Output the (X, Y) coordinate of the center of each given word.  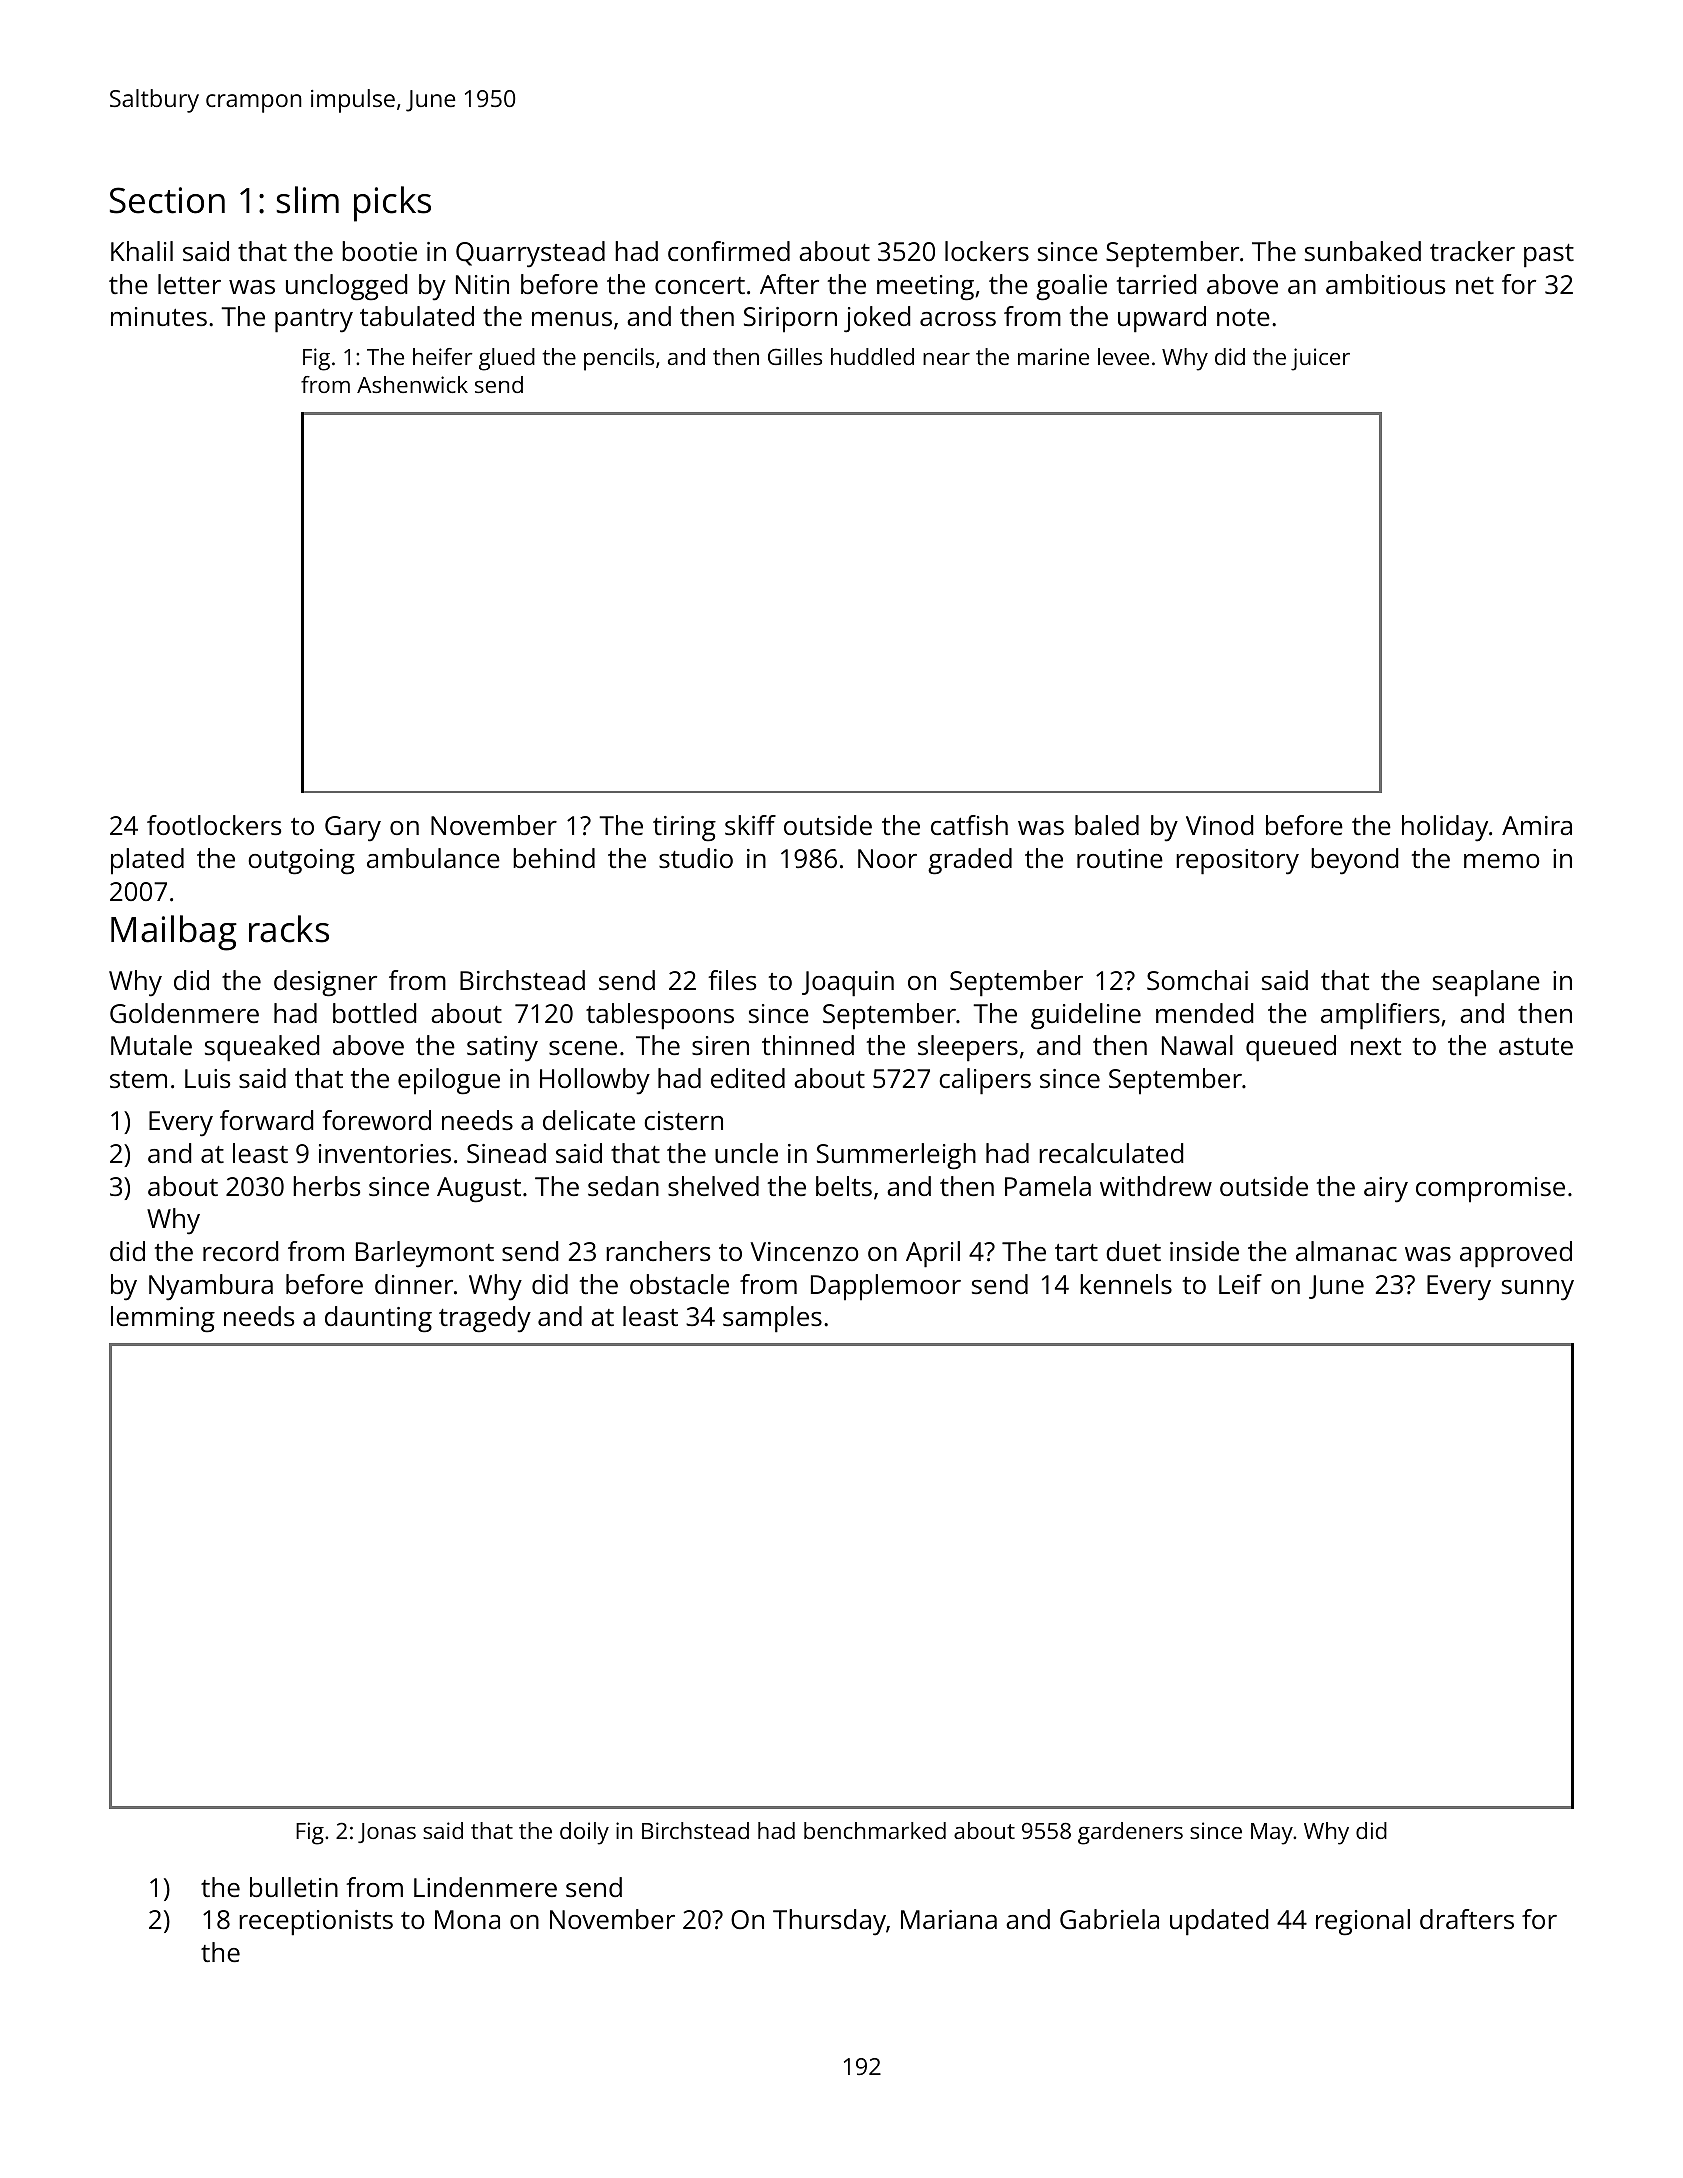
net (1475, 285)
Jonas (387, 1833)
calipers (985, 1081)
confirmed (729, 251)
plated (147, 861)
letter (189, 284)
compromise (1490, 1190)
